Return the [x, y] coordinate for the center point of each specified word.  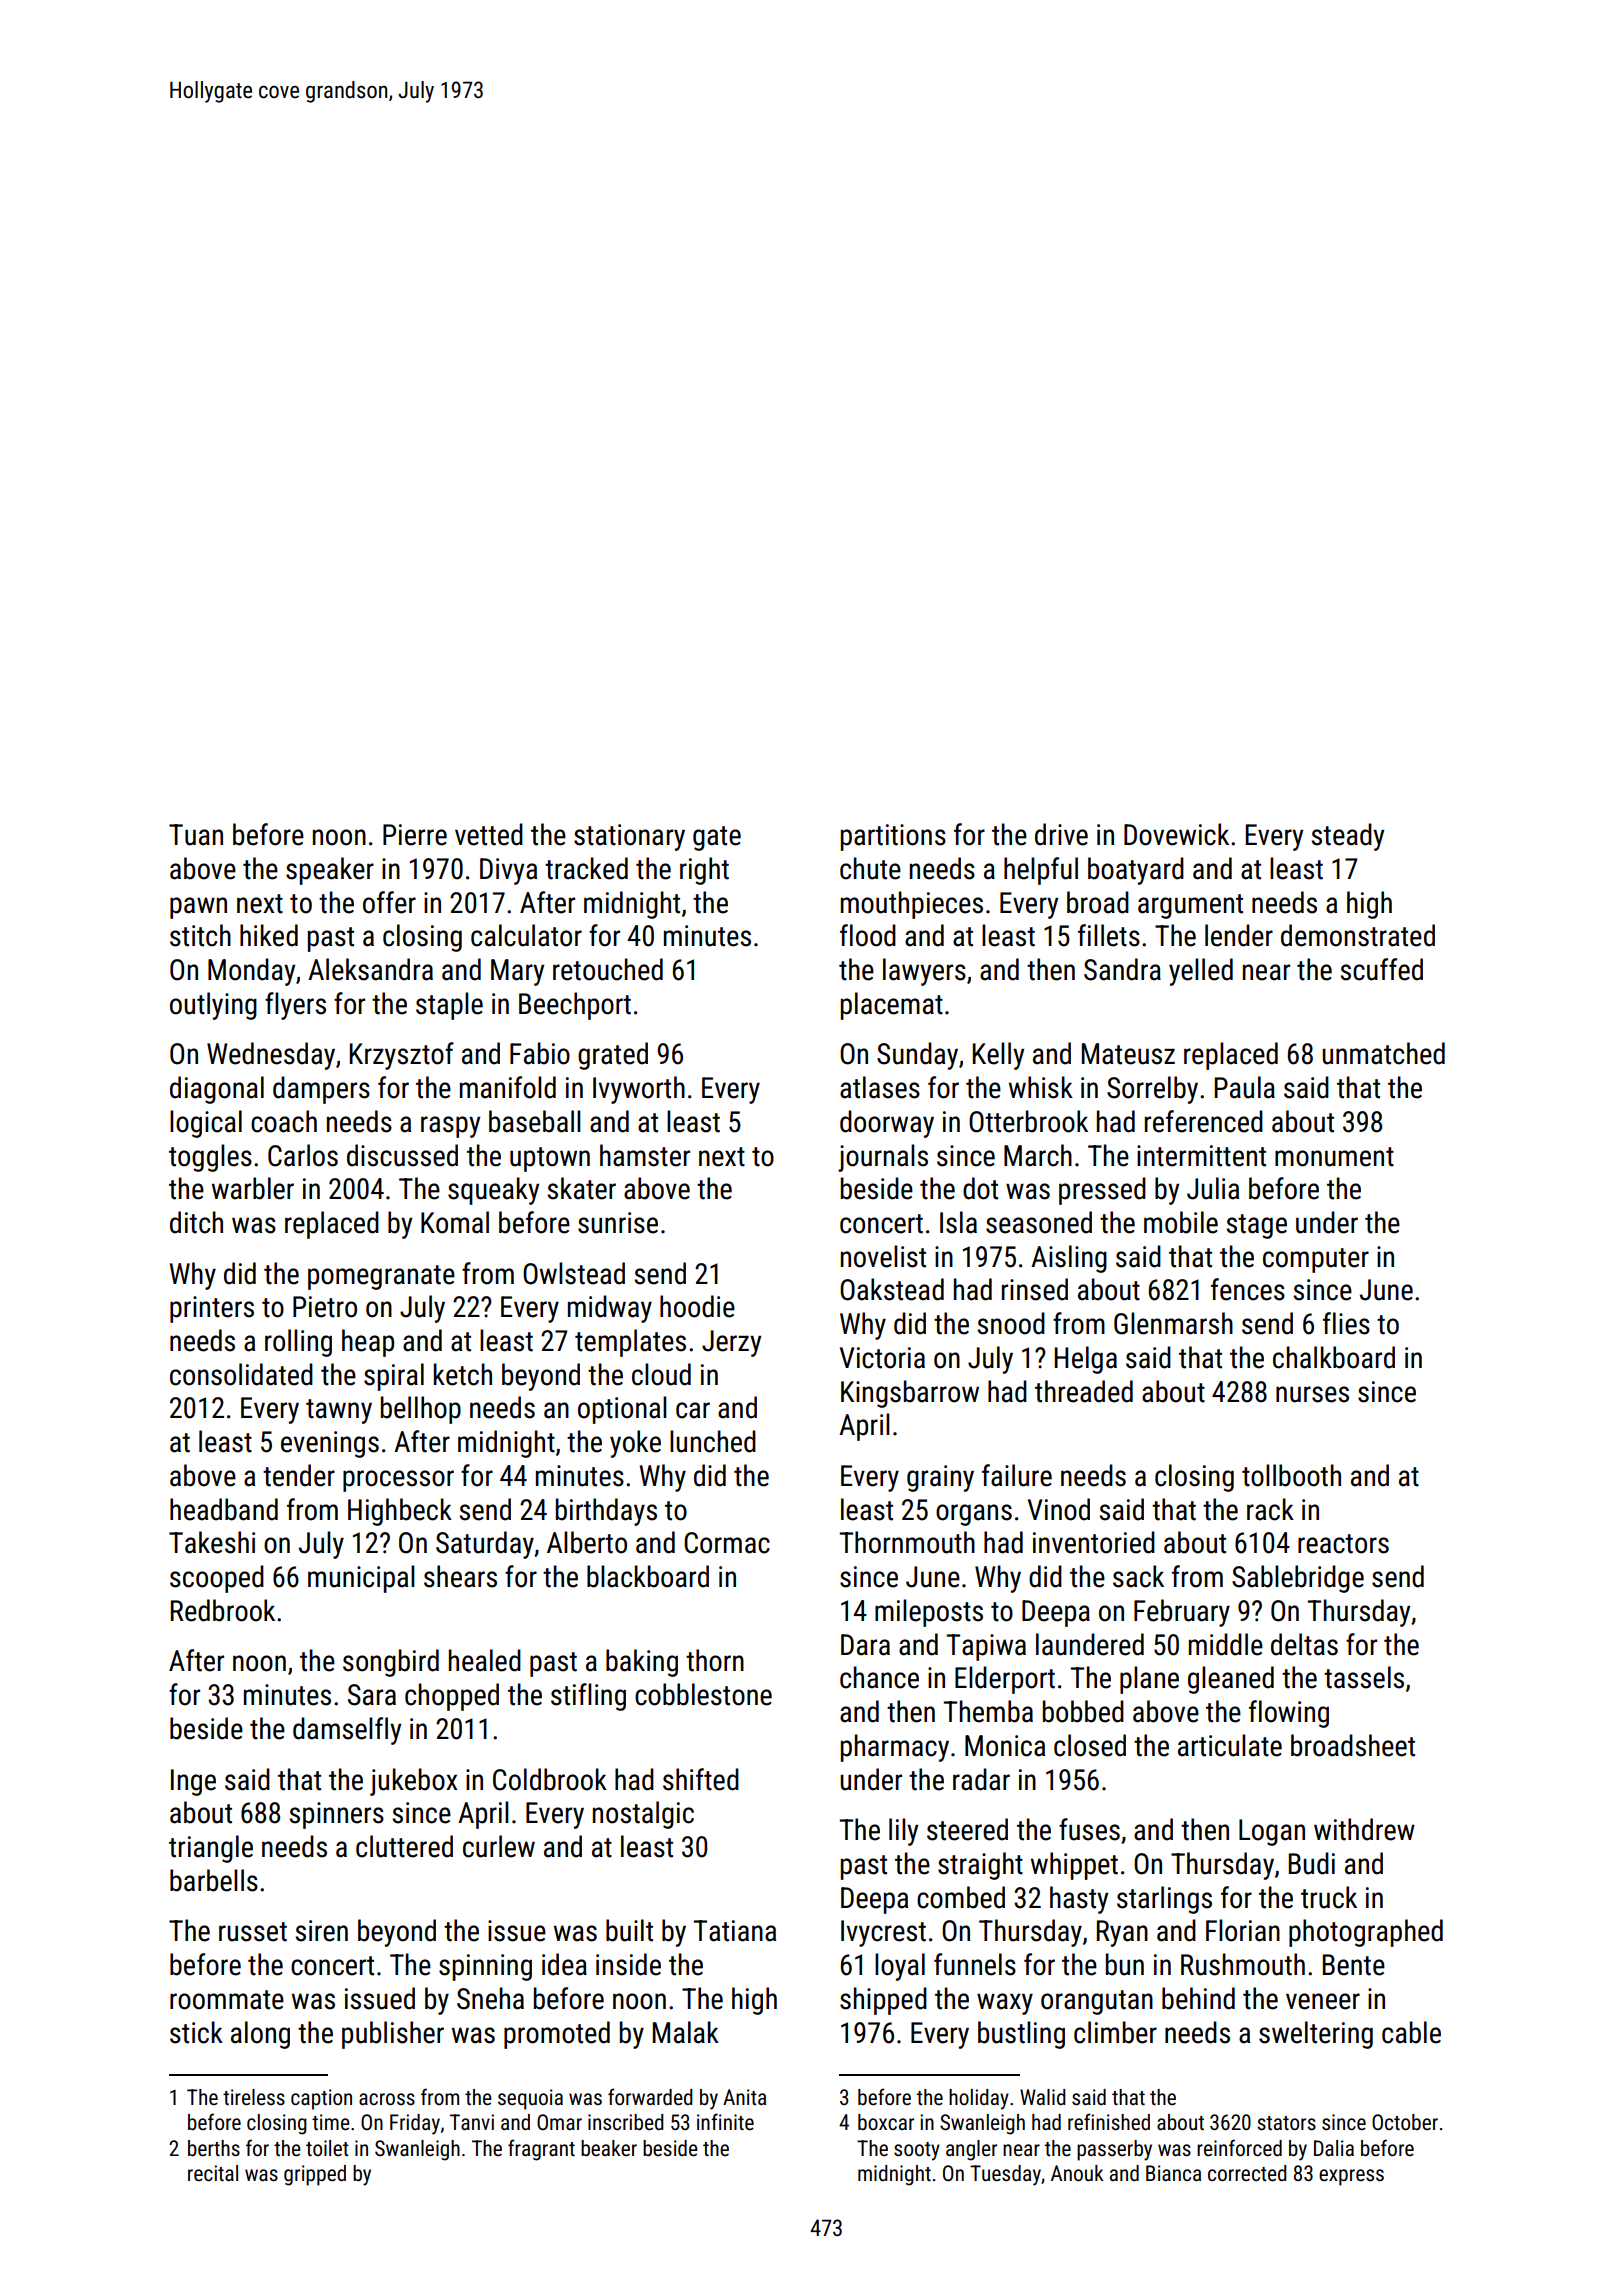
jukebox [414, 1782]
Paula [1245, 1087]
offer [389, 902]
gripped [315, 2175]
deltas [1304, 1644]
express [1351, 2177]
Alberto [587, 1542]
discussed [402, 1155]
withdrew [1364, 1829]
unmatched [1383, 1053]
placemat [892, 1006]
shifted [701, 1779]
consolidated [241, 1374]
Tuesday [1005, 2175]
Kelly [998, 1056]
